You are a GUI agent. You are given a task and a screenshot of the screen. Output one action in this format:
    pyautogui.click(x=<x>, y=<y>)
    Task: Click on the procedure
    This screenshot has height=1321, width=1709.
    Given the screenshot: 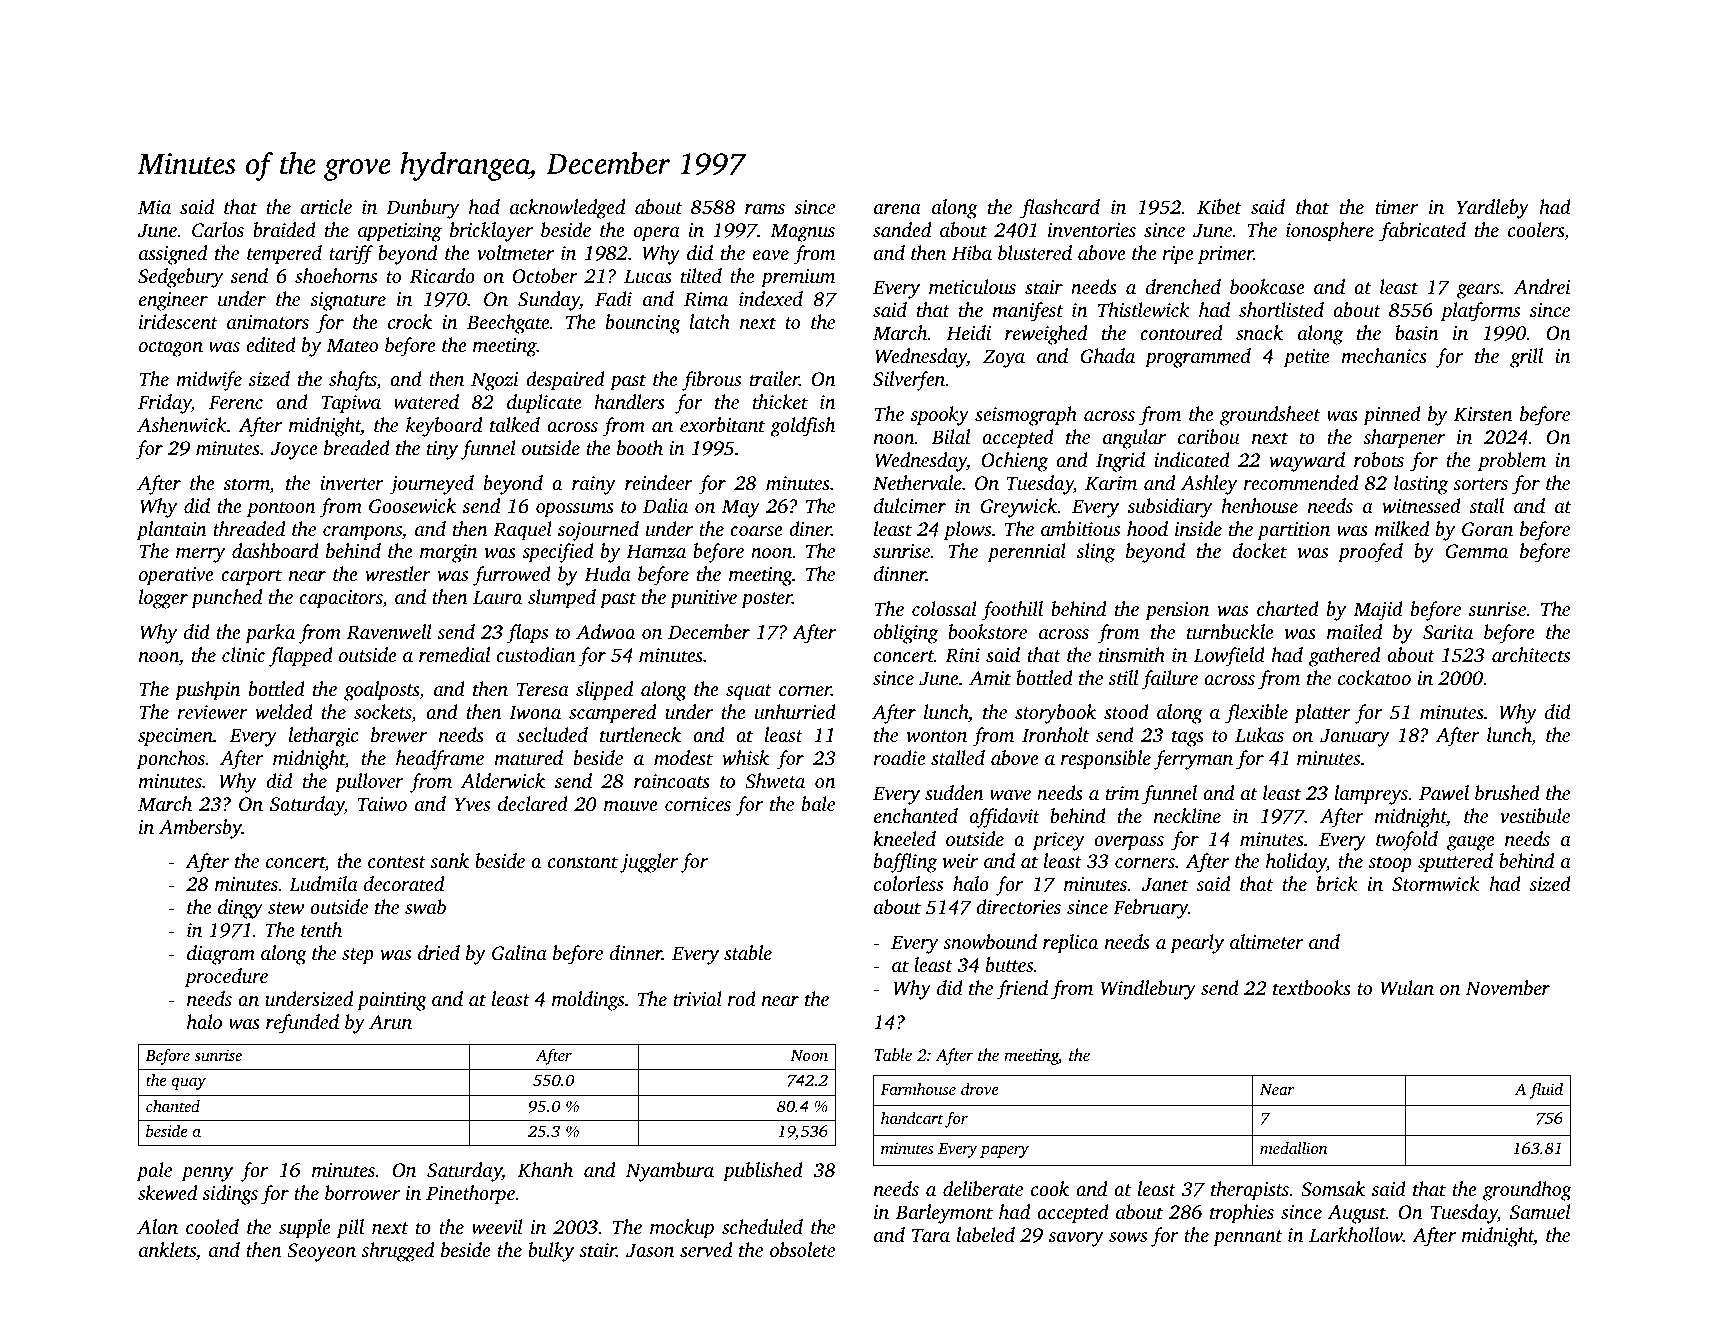 What is the action you would take?
    pyautogui.click(x=226, y=978)
